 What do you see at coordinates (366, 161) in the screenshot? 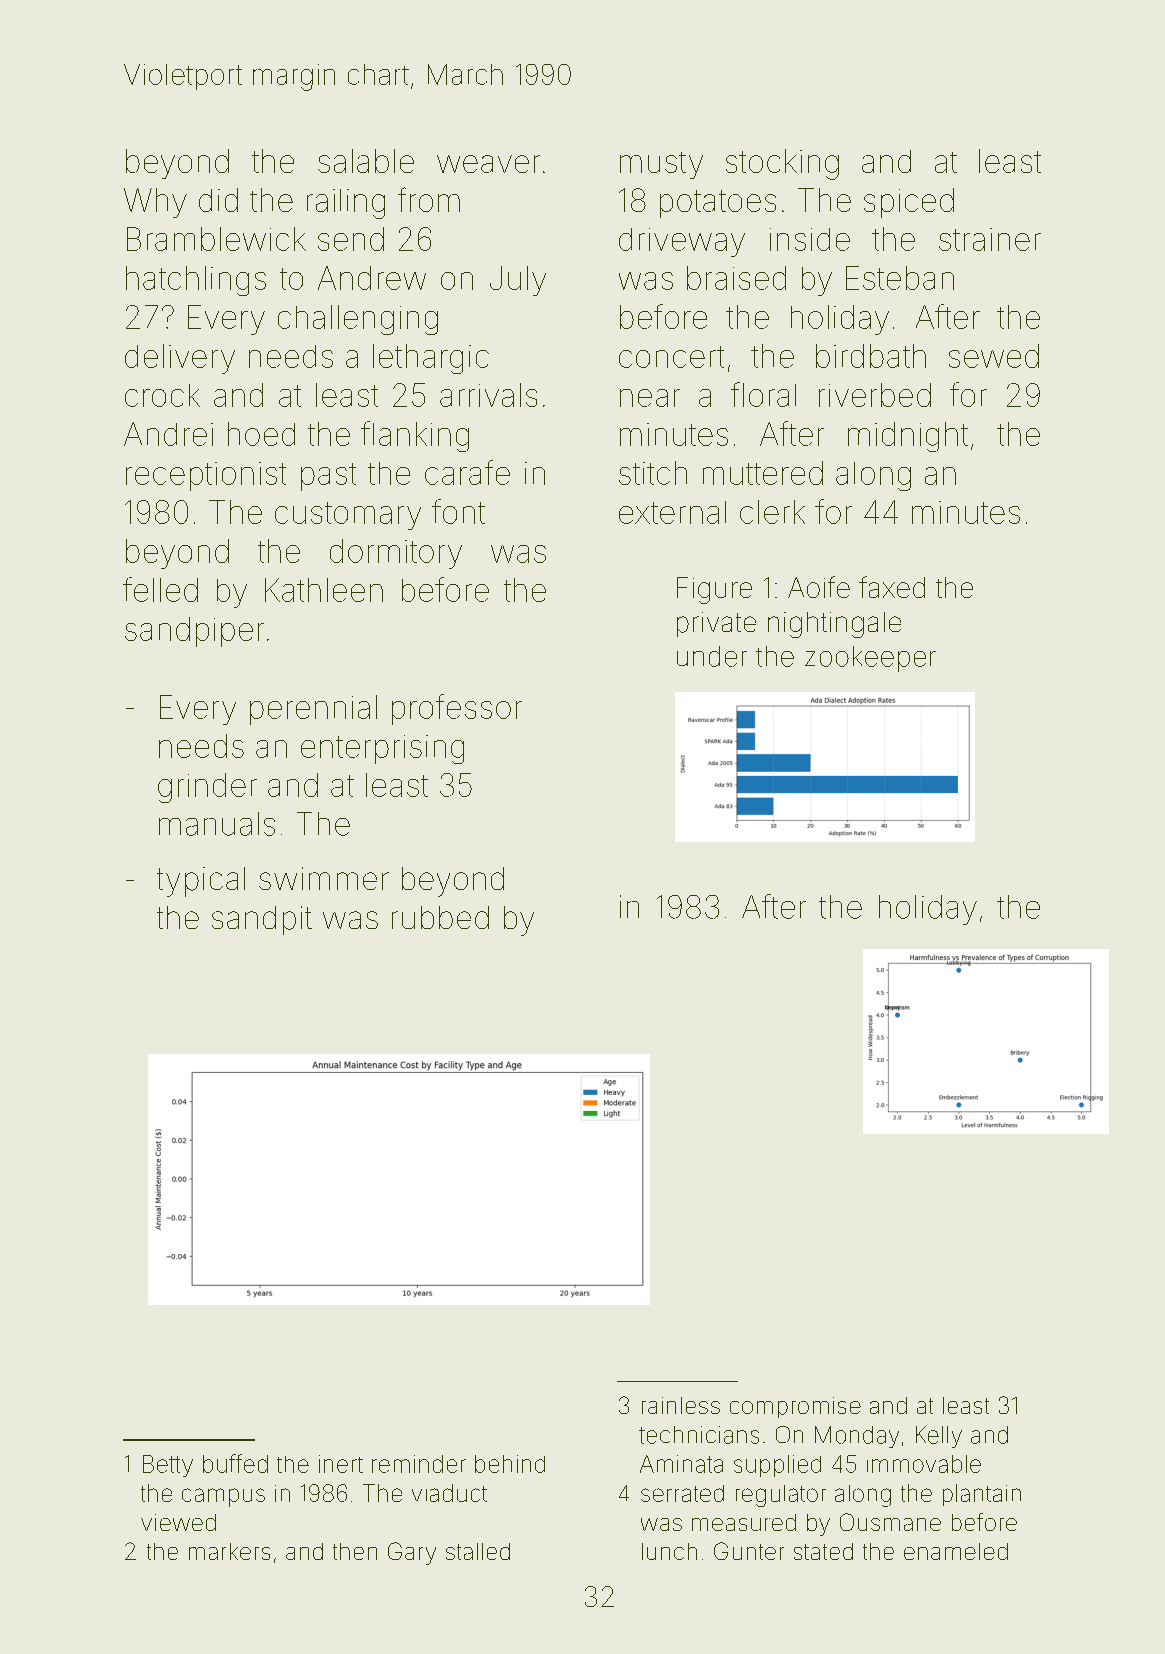
I see `salable` at bounding box center [366, 161].
